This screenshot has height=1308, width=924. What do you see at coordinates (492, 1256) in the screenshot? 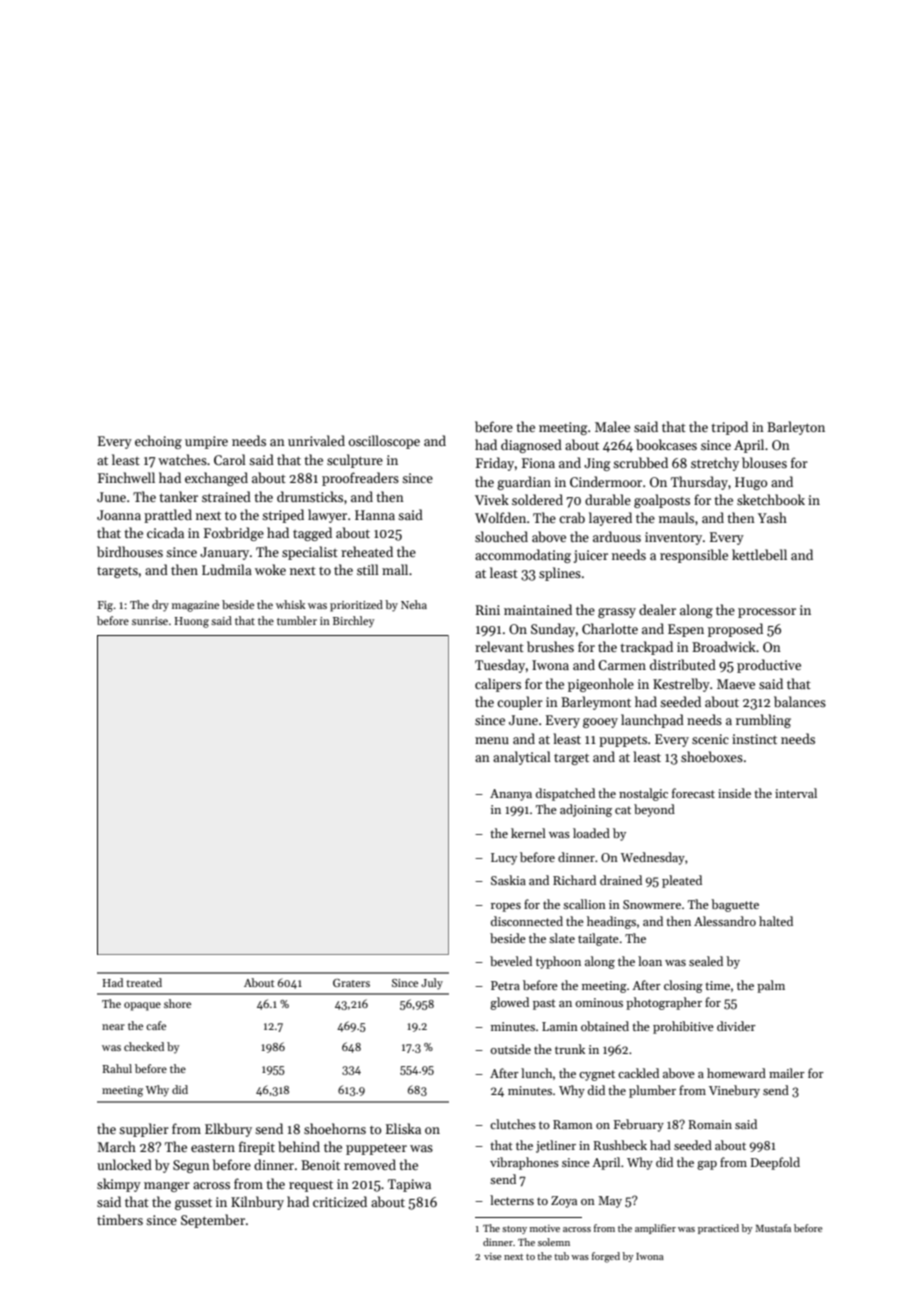
I see `vise` at bounding box center [492, 1256].
